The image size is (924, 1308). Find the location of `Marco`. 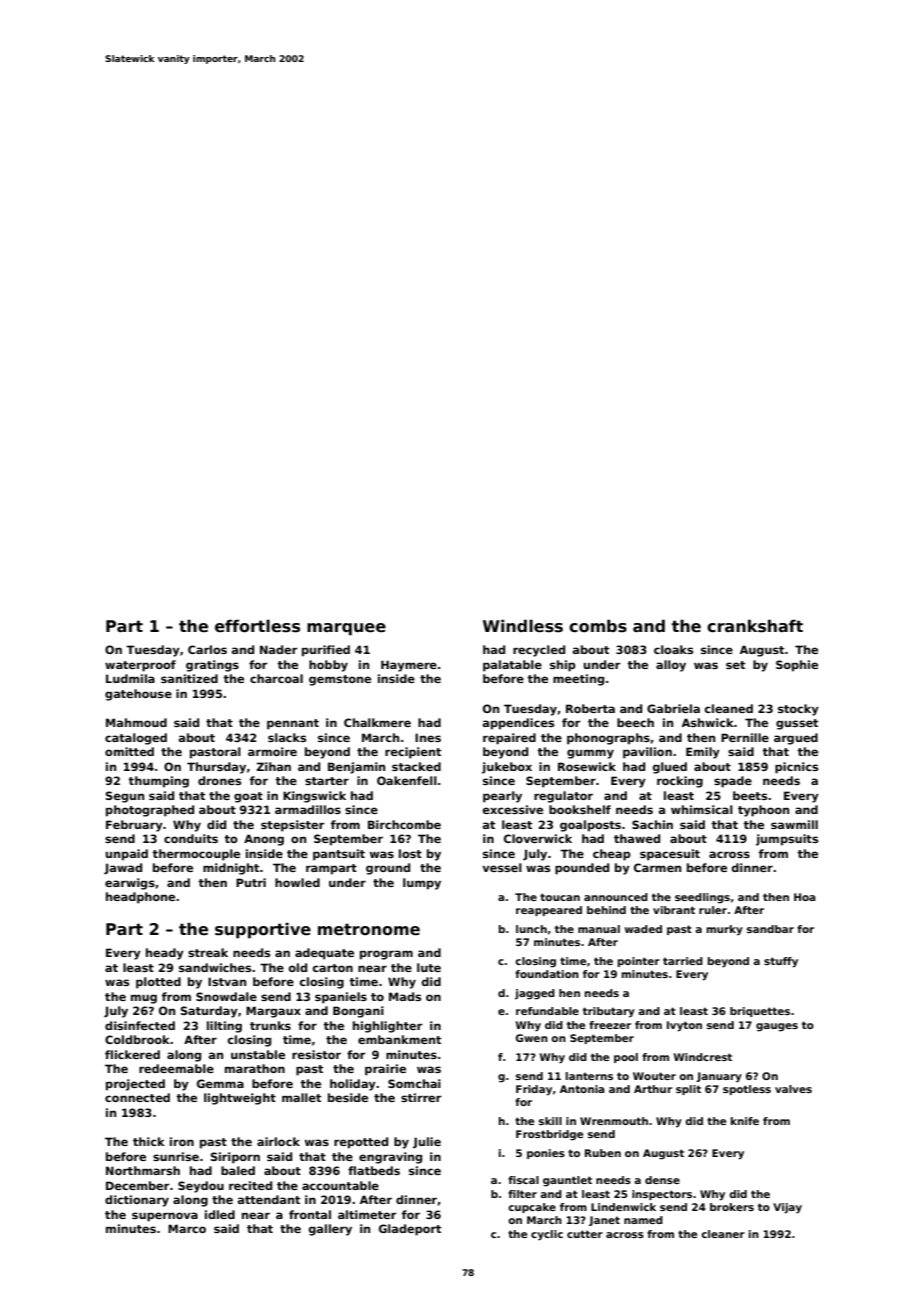

Marco is located at coordinates (187, 1228).
